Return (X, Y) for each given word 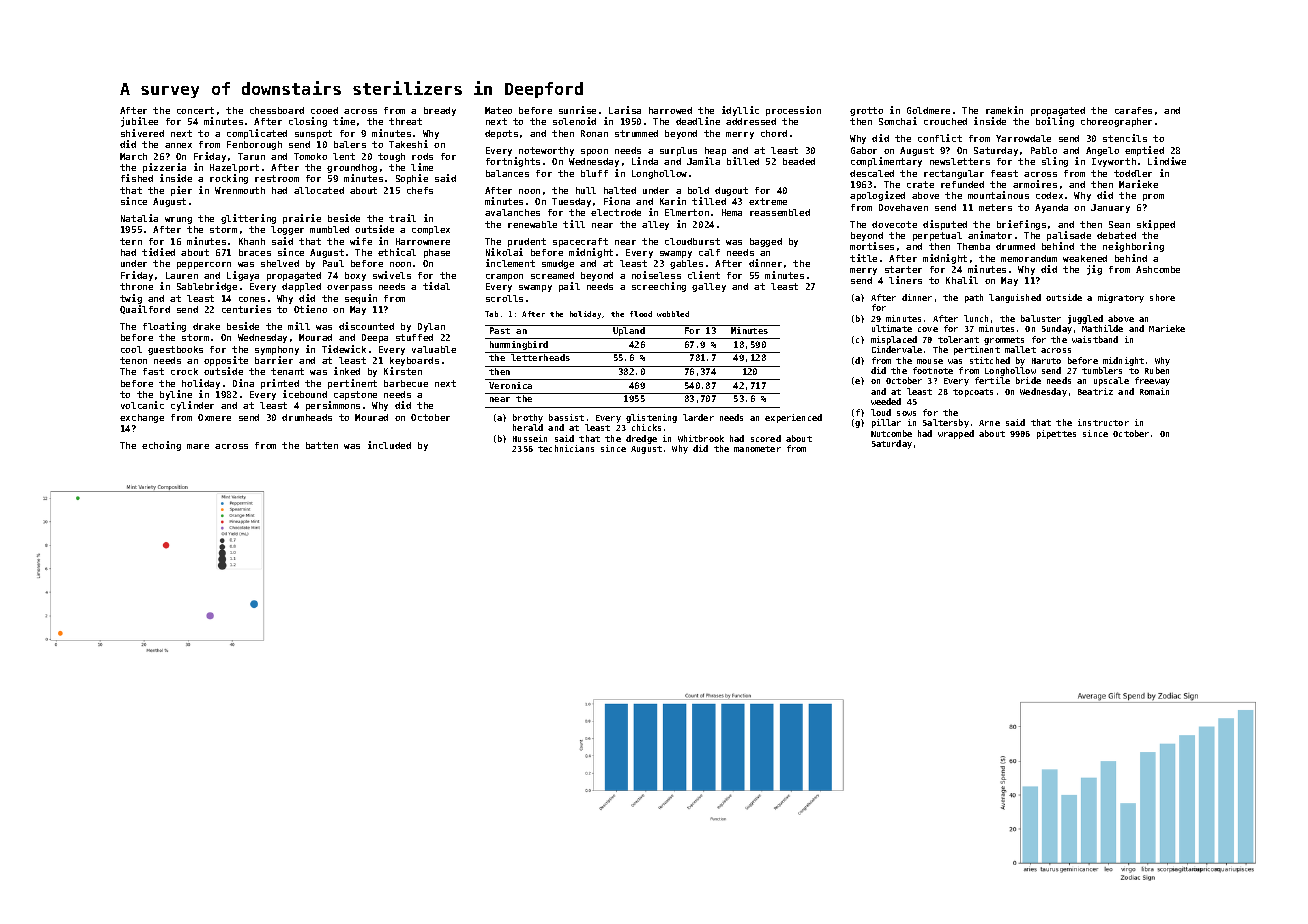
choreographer (1116, 122)
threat (405, 121)
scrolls (504, 298)
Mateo (498, 110)
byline (176, 395)
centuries (246, 309)
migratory (1121, 298)
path (974, 298)
